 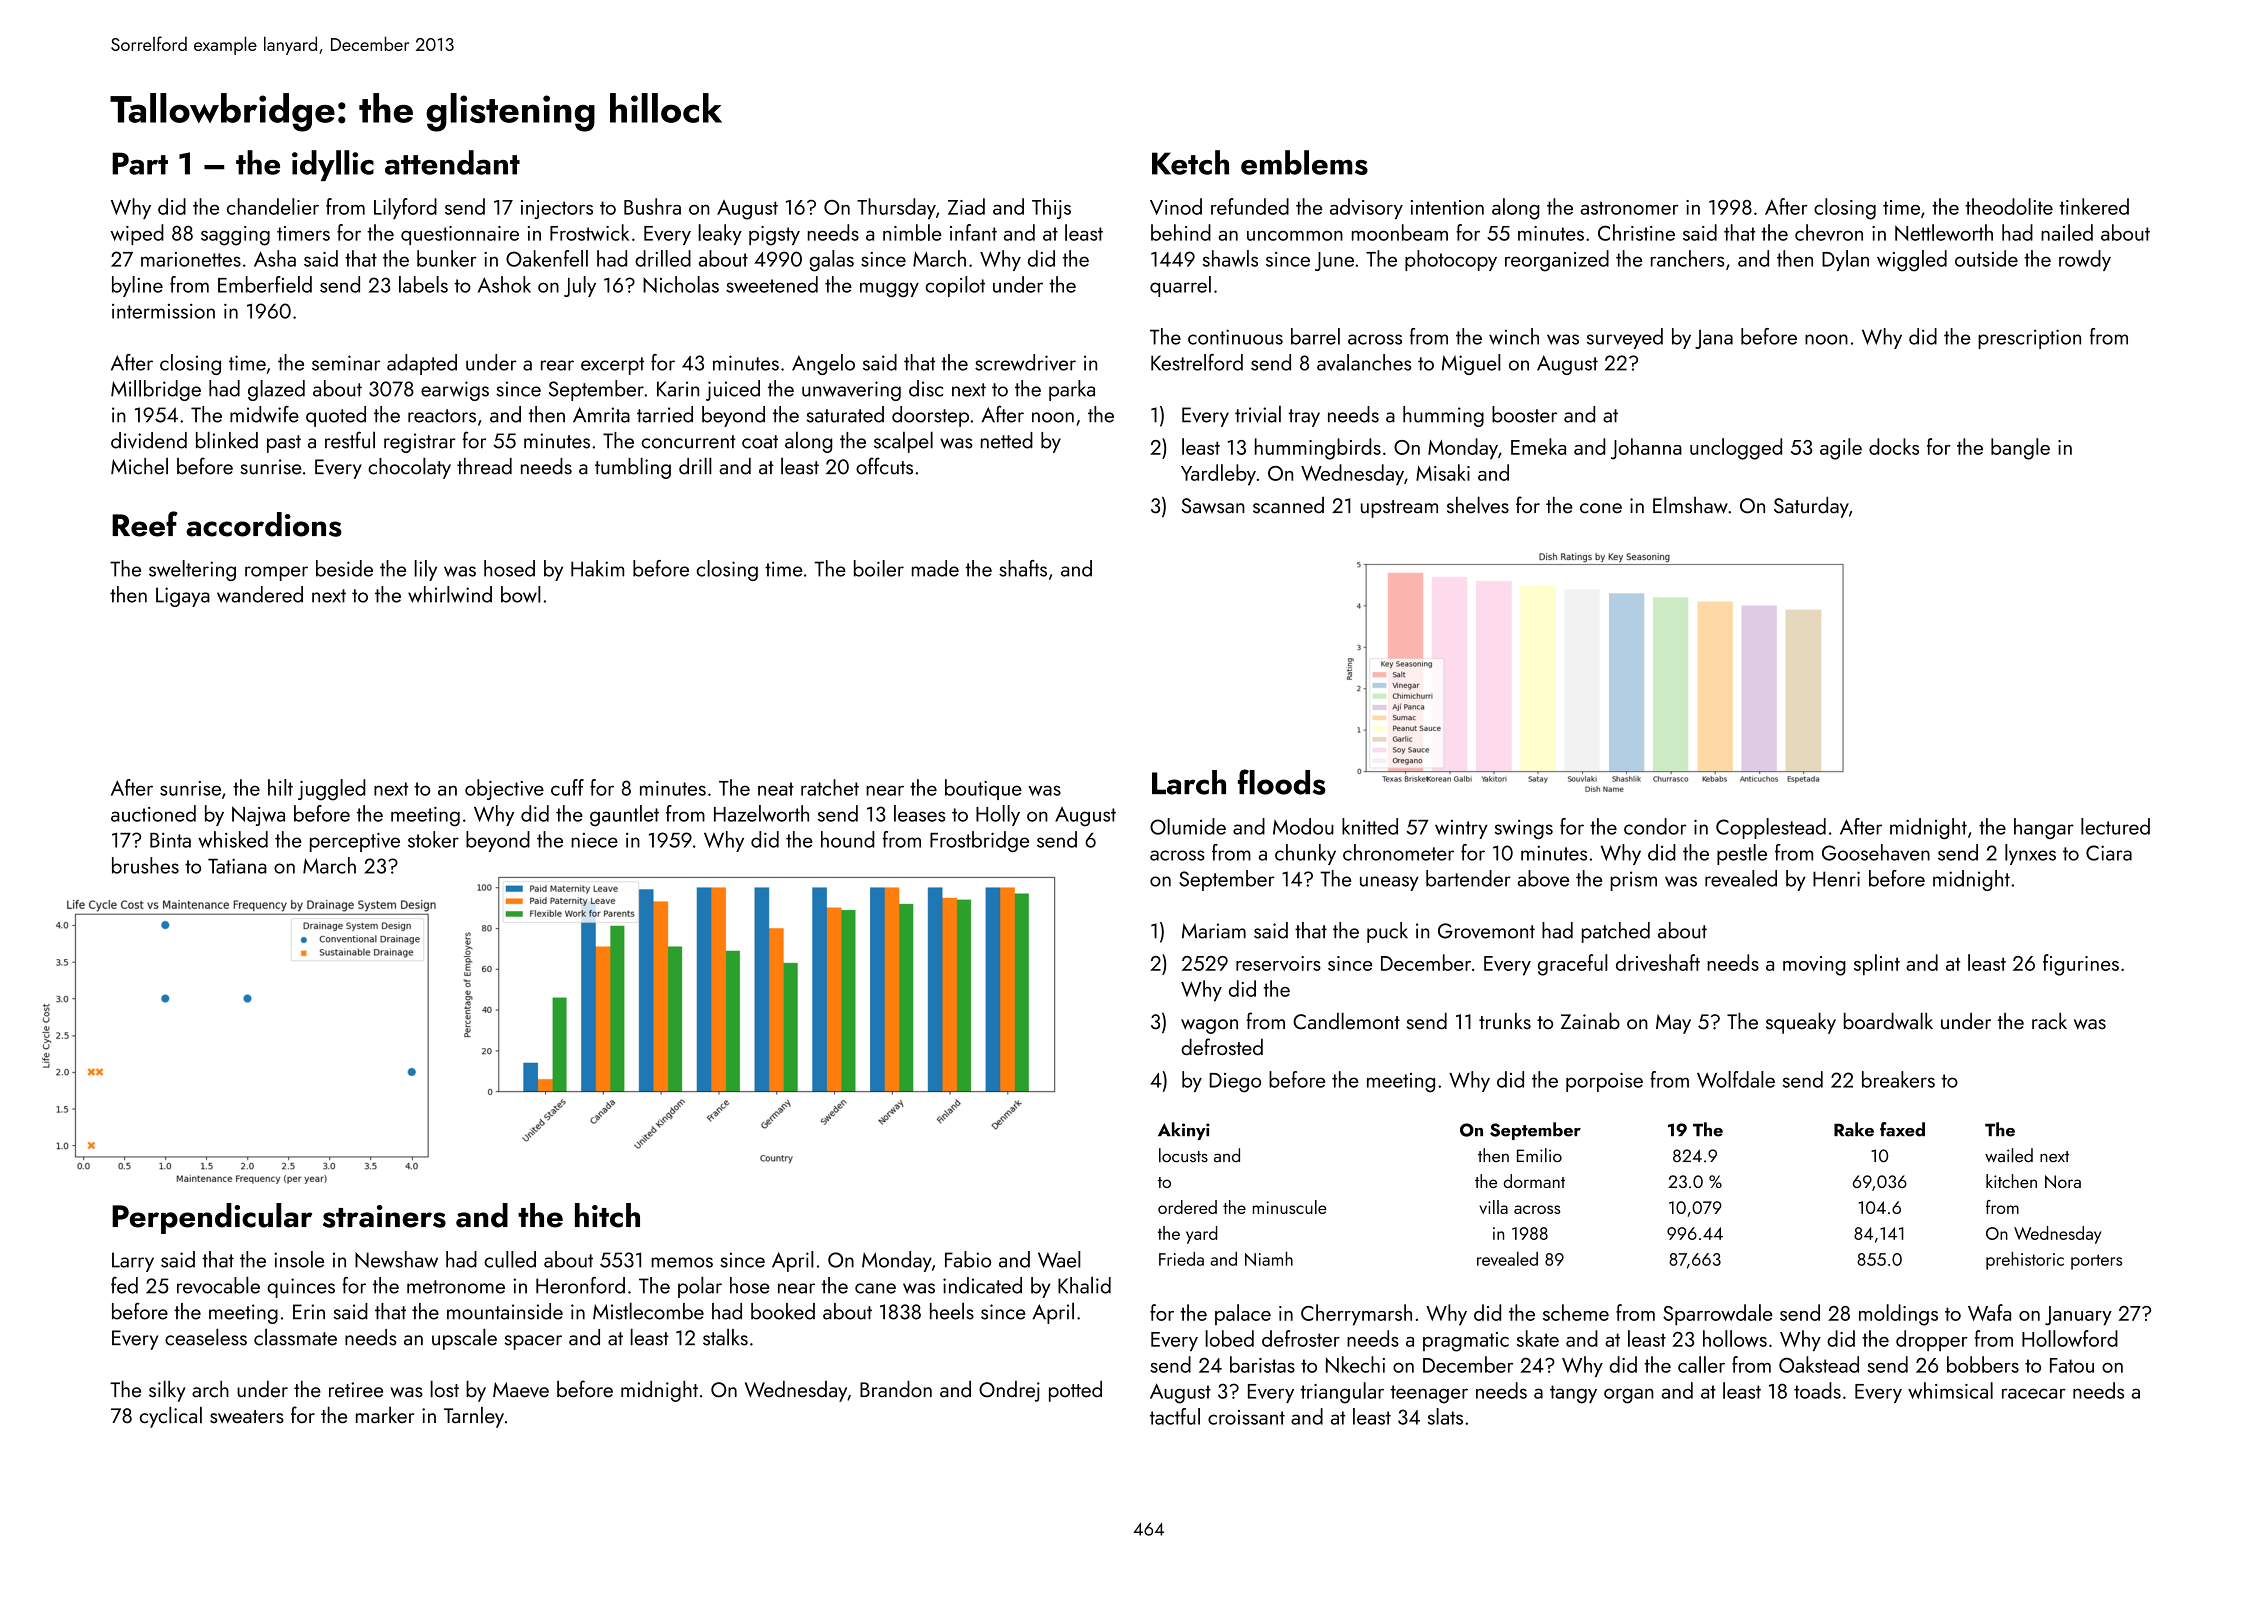 I want to click on boiler, so click(x=879, y=568).
